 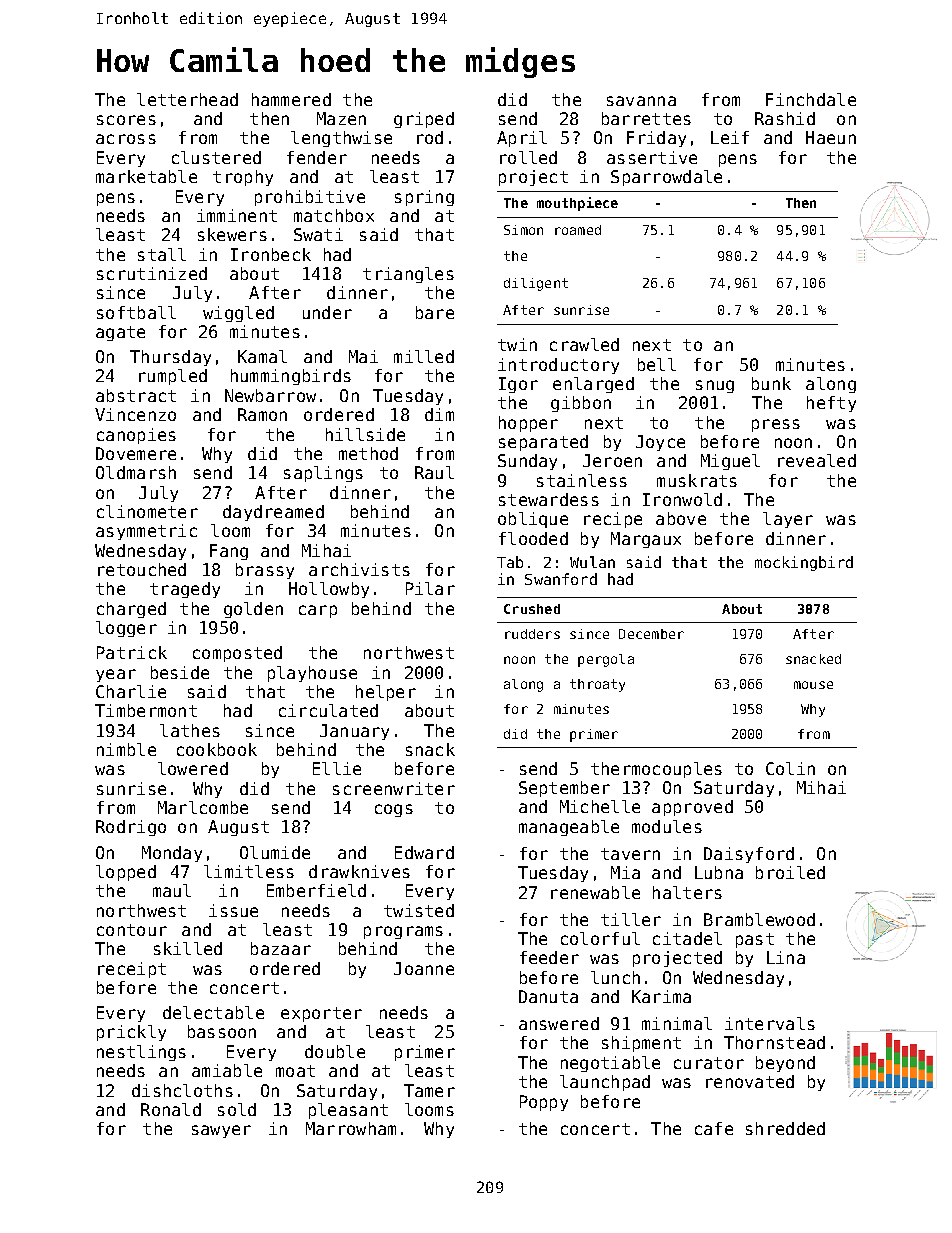 I want to click on sawyer, so click(x=221, y=1131).
